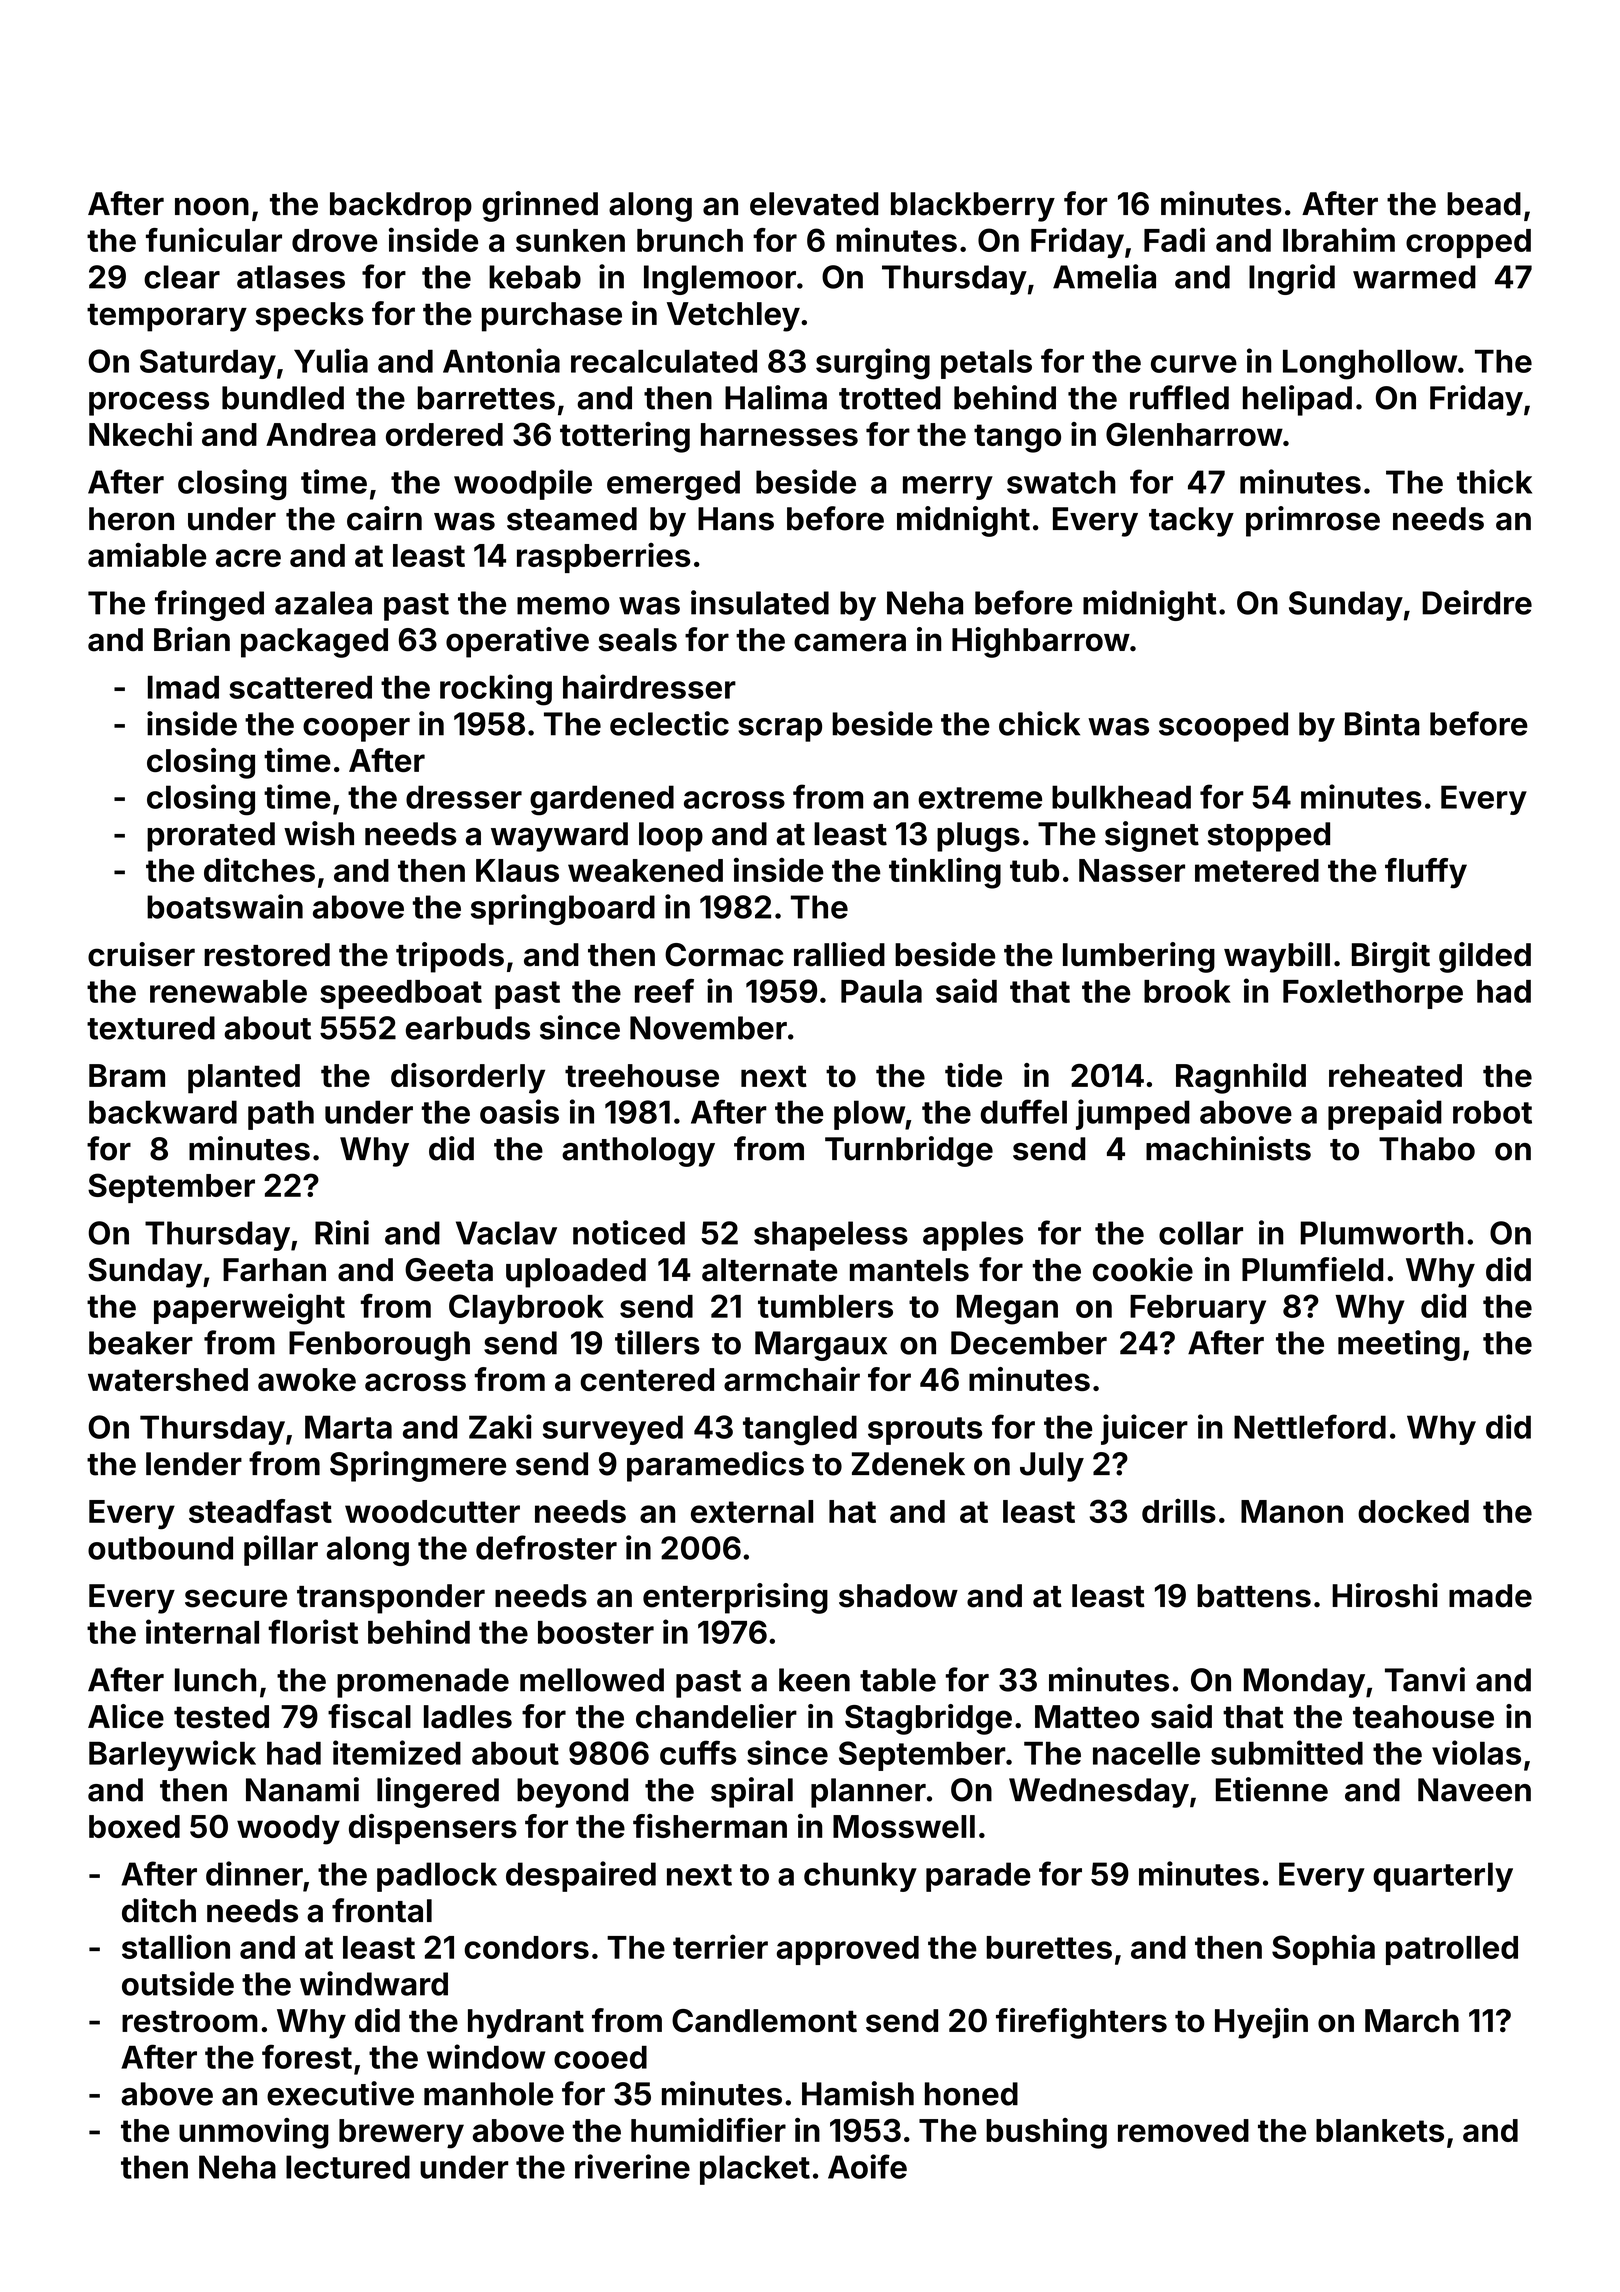 This screenshot has width=1620, height=2292. Describe the element at coordinates (814, 1680) in the screenshot. I see `keen` at that location.
